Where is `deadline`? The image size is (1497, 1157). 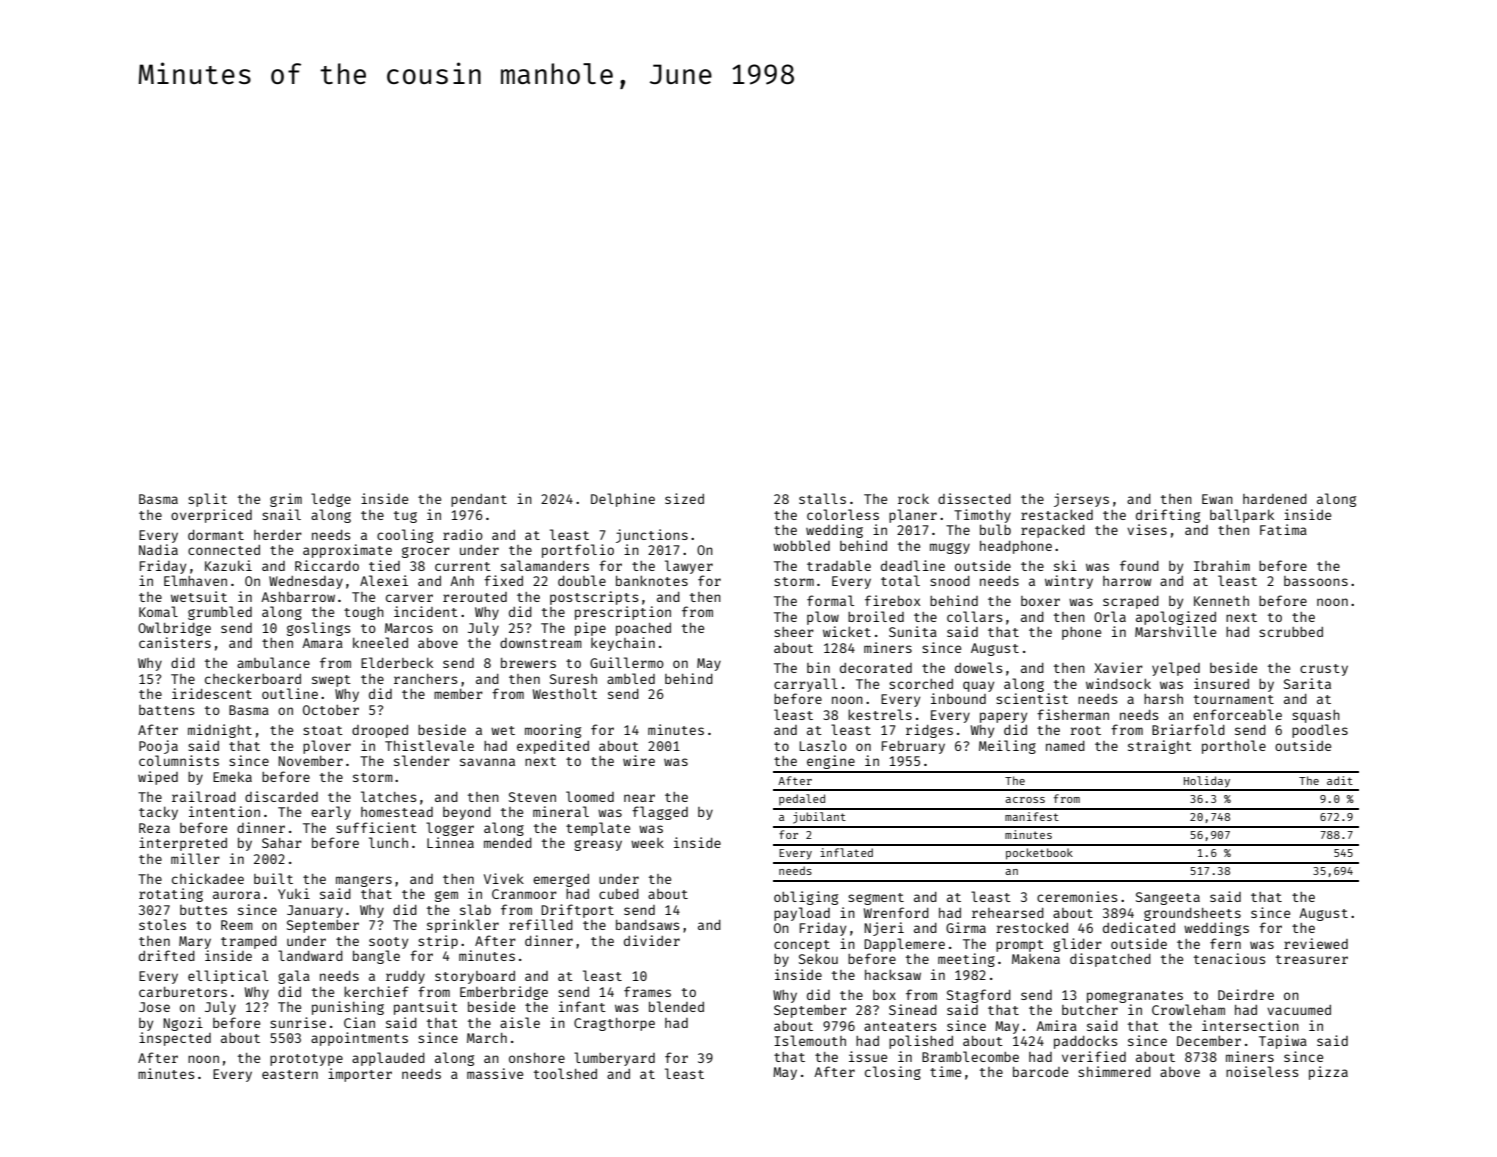
deadline is located at coordinates (913, 565).
